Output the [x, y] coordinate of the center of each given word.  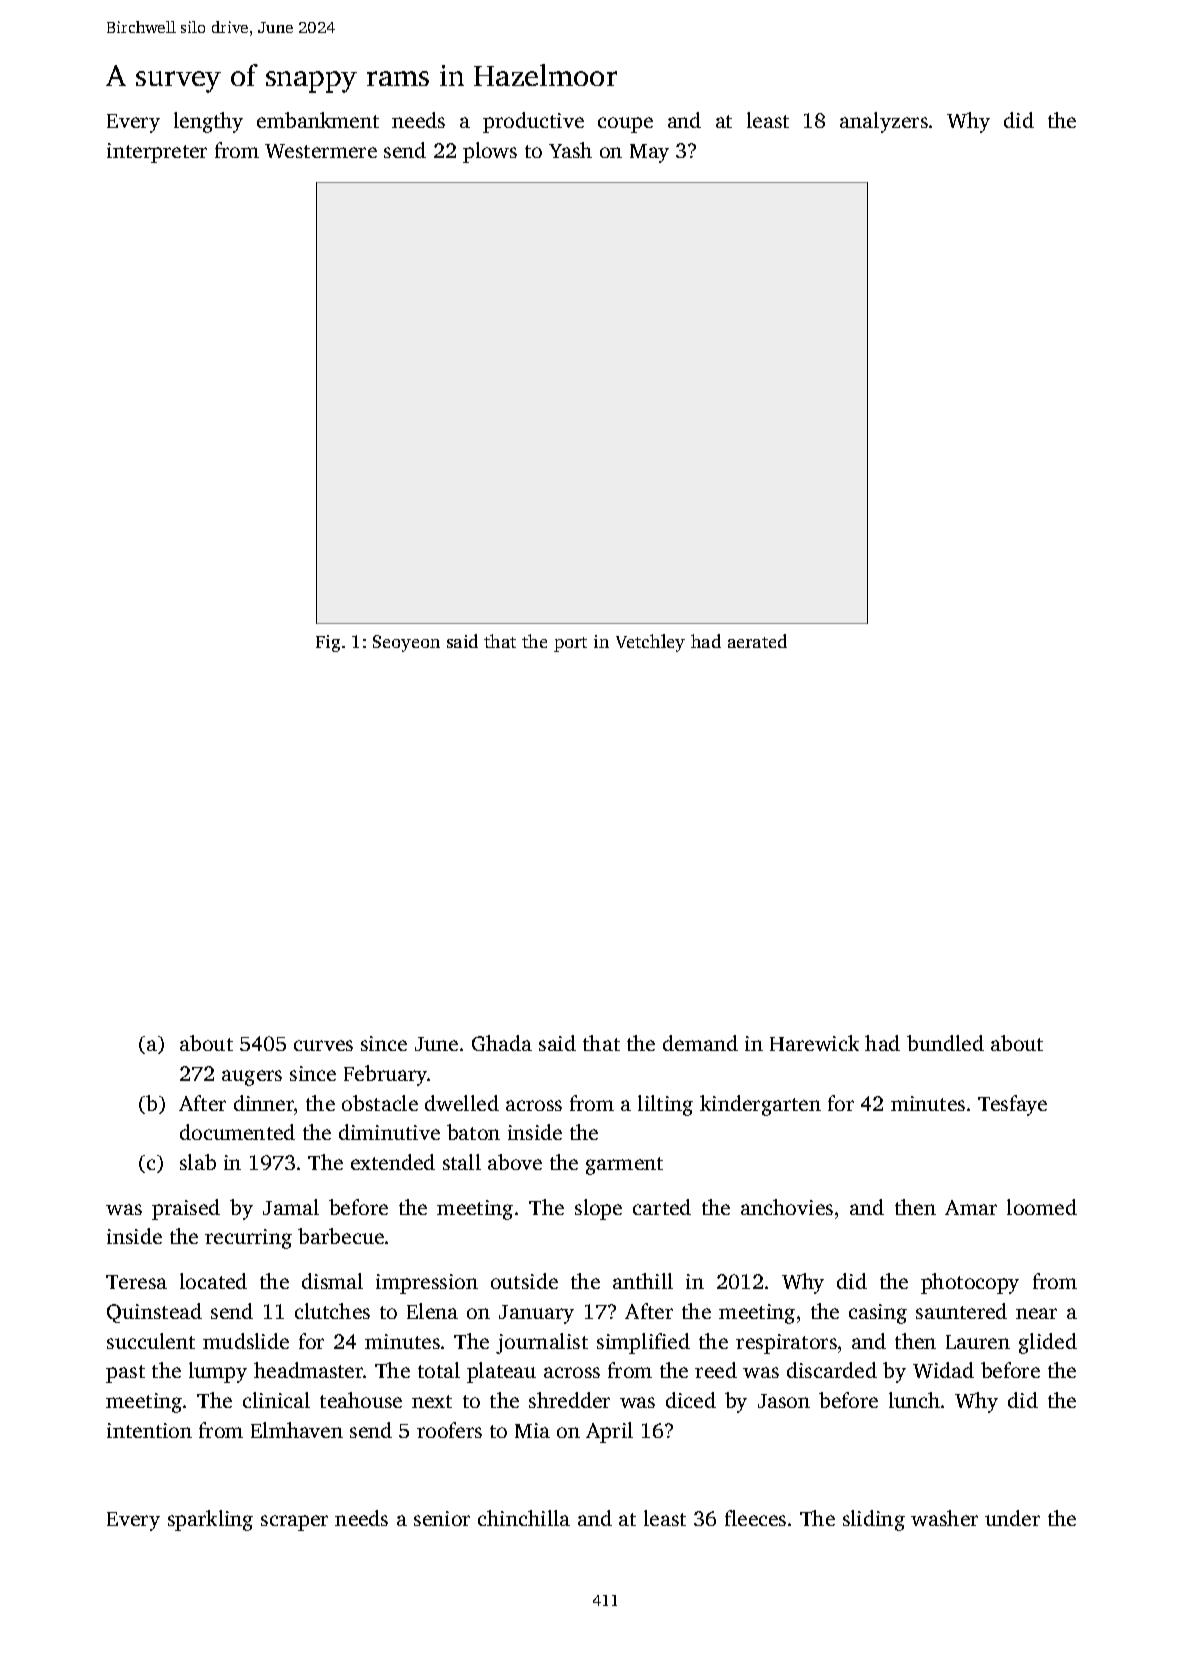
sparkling [210, 1520]
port [570, 644]
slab [198, 1162]
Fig [328, 643]
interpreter [157, 153]
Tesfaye [1012, 1105]
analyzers [884, 122]
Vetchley [650, 643]
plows [490, 152]
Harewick [814, 1043]
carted [662, 1207]
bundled [945, 1043]
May [649, 153]
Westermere [321, 151]
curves [323, 1045]
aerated [757, 641]
